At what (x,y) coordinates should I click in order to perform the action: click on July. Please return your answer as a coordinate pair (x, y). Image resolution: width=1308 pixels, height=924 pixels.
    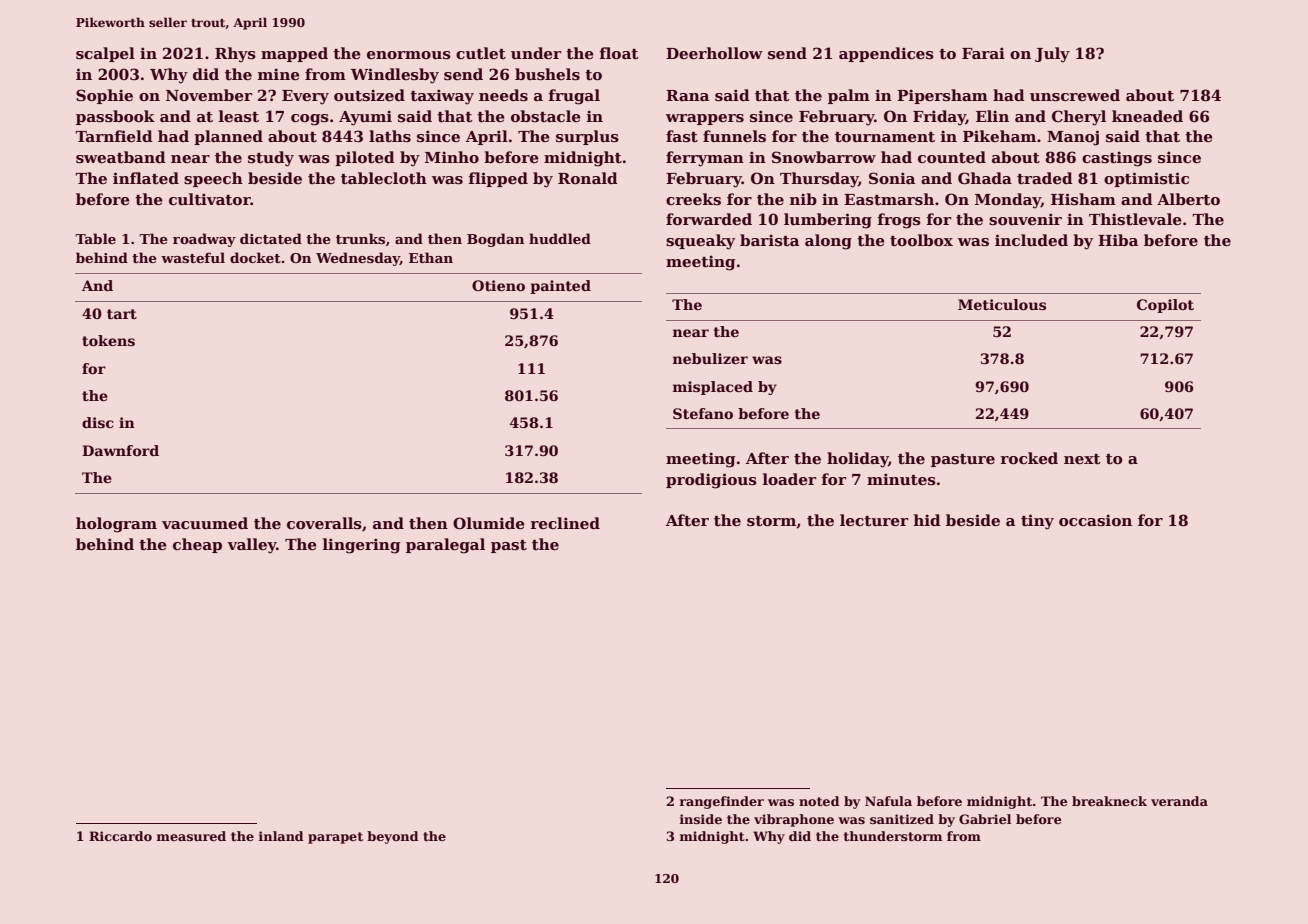
    Looking at the image, I should click on (1052, 55).
